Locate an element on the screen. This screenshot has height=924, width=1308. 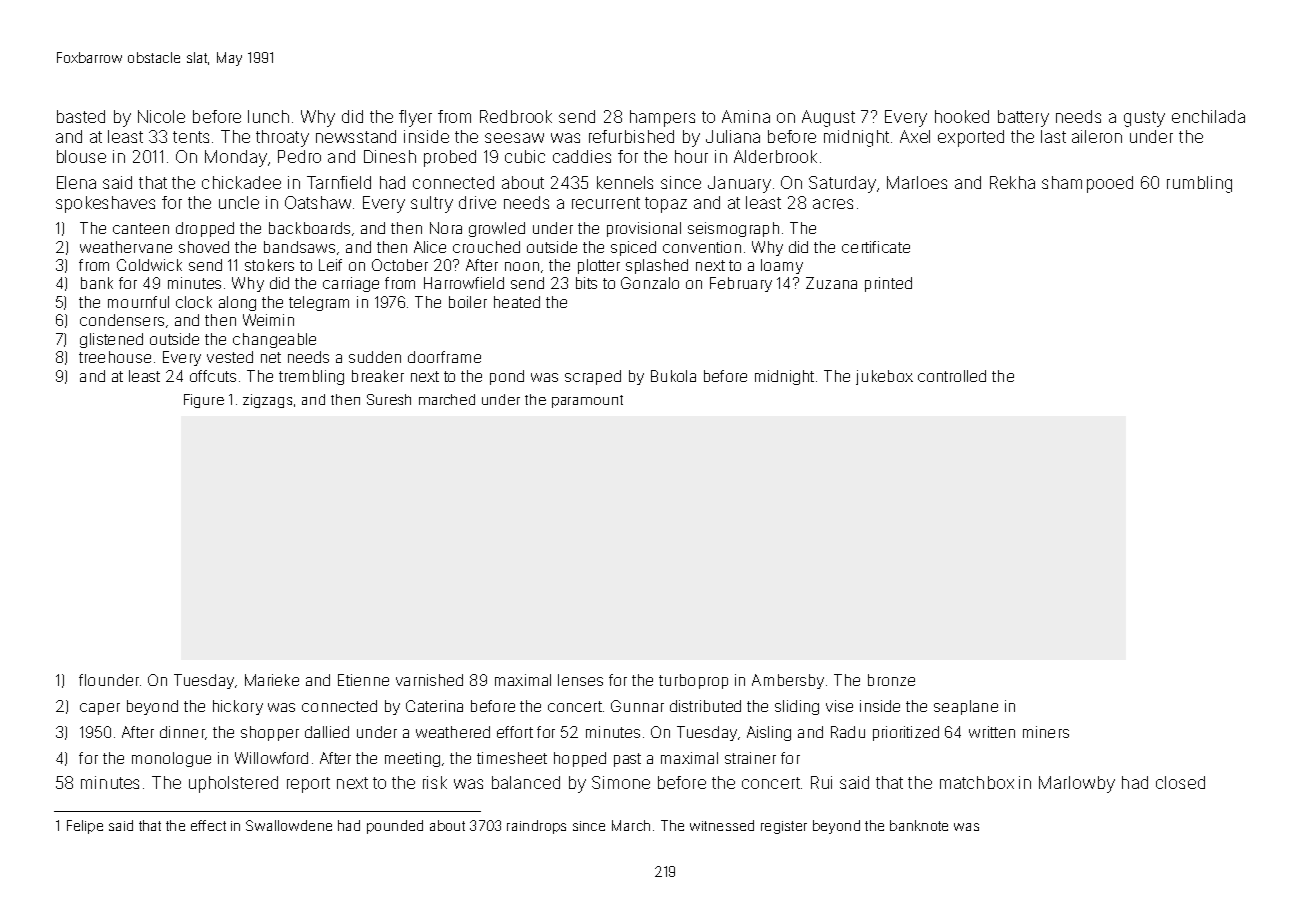
paramount is located at coordinates (587, 401).
